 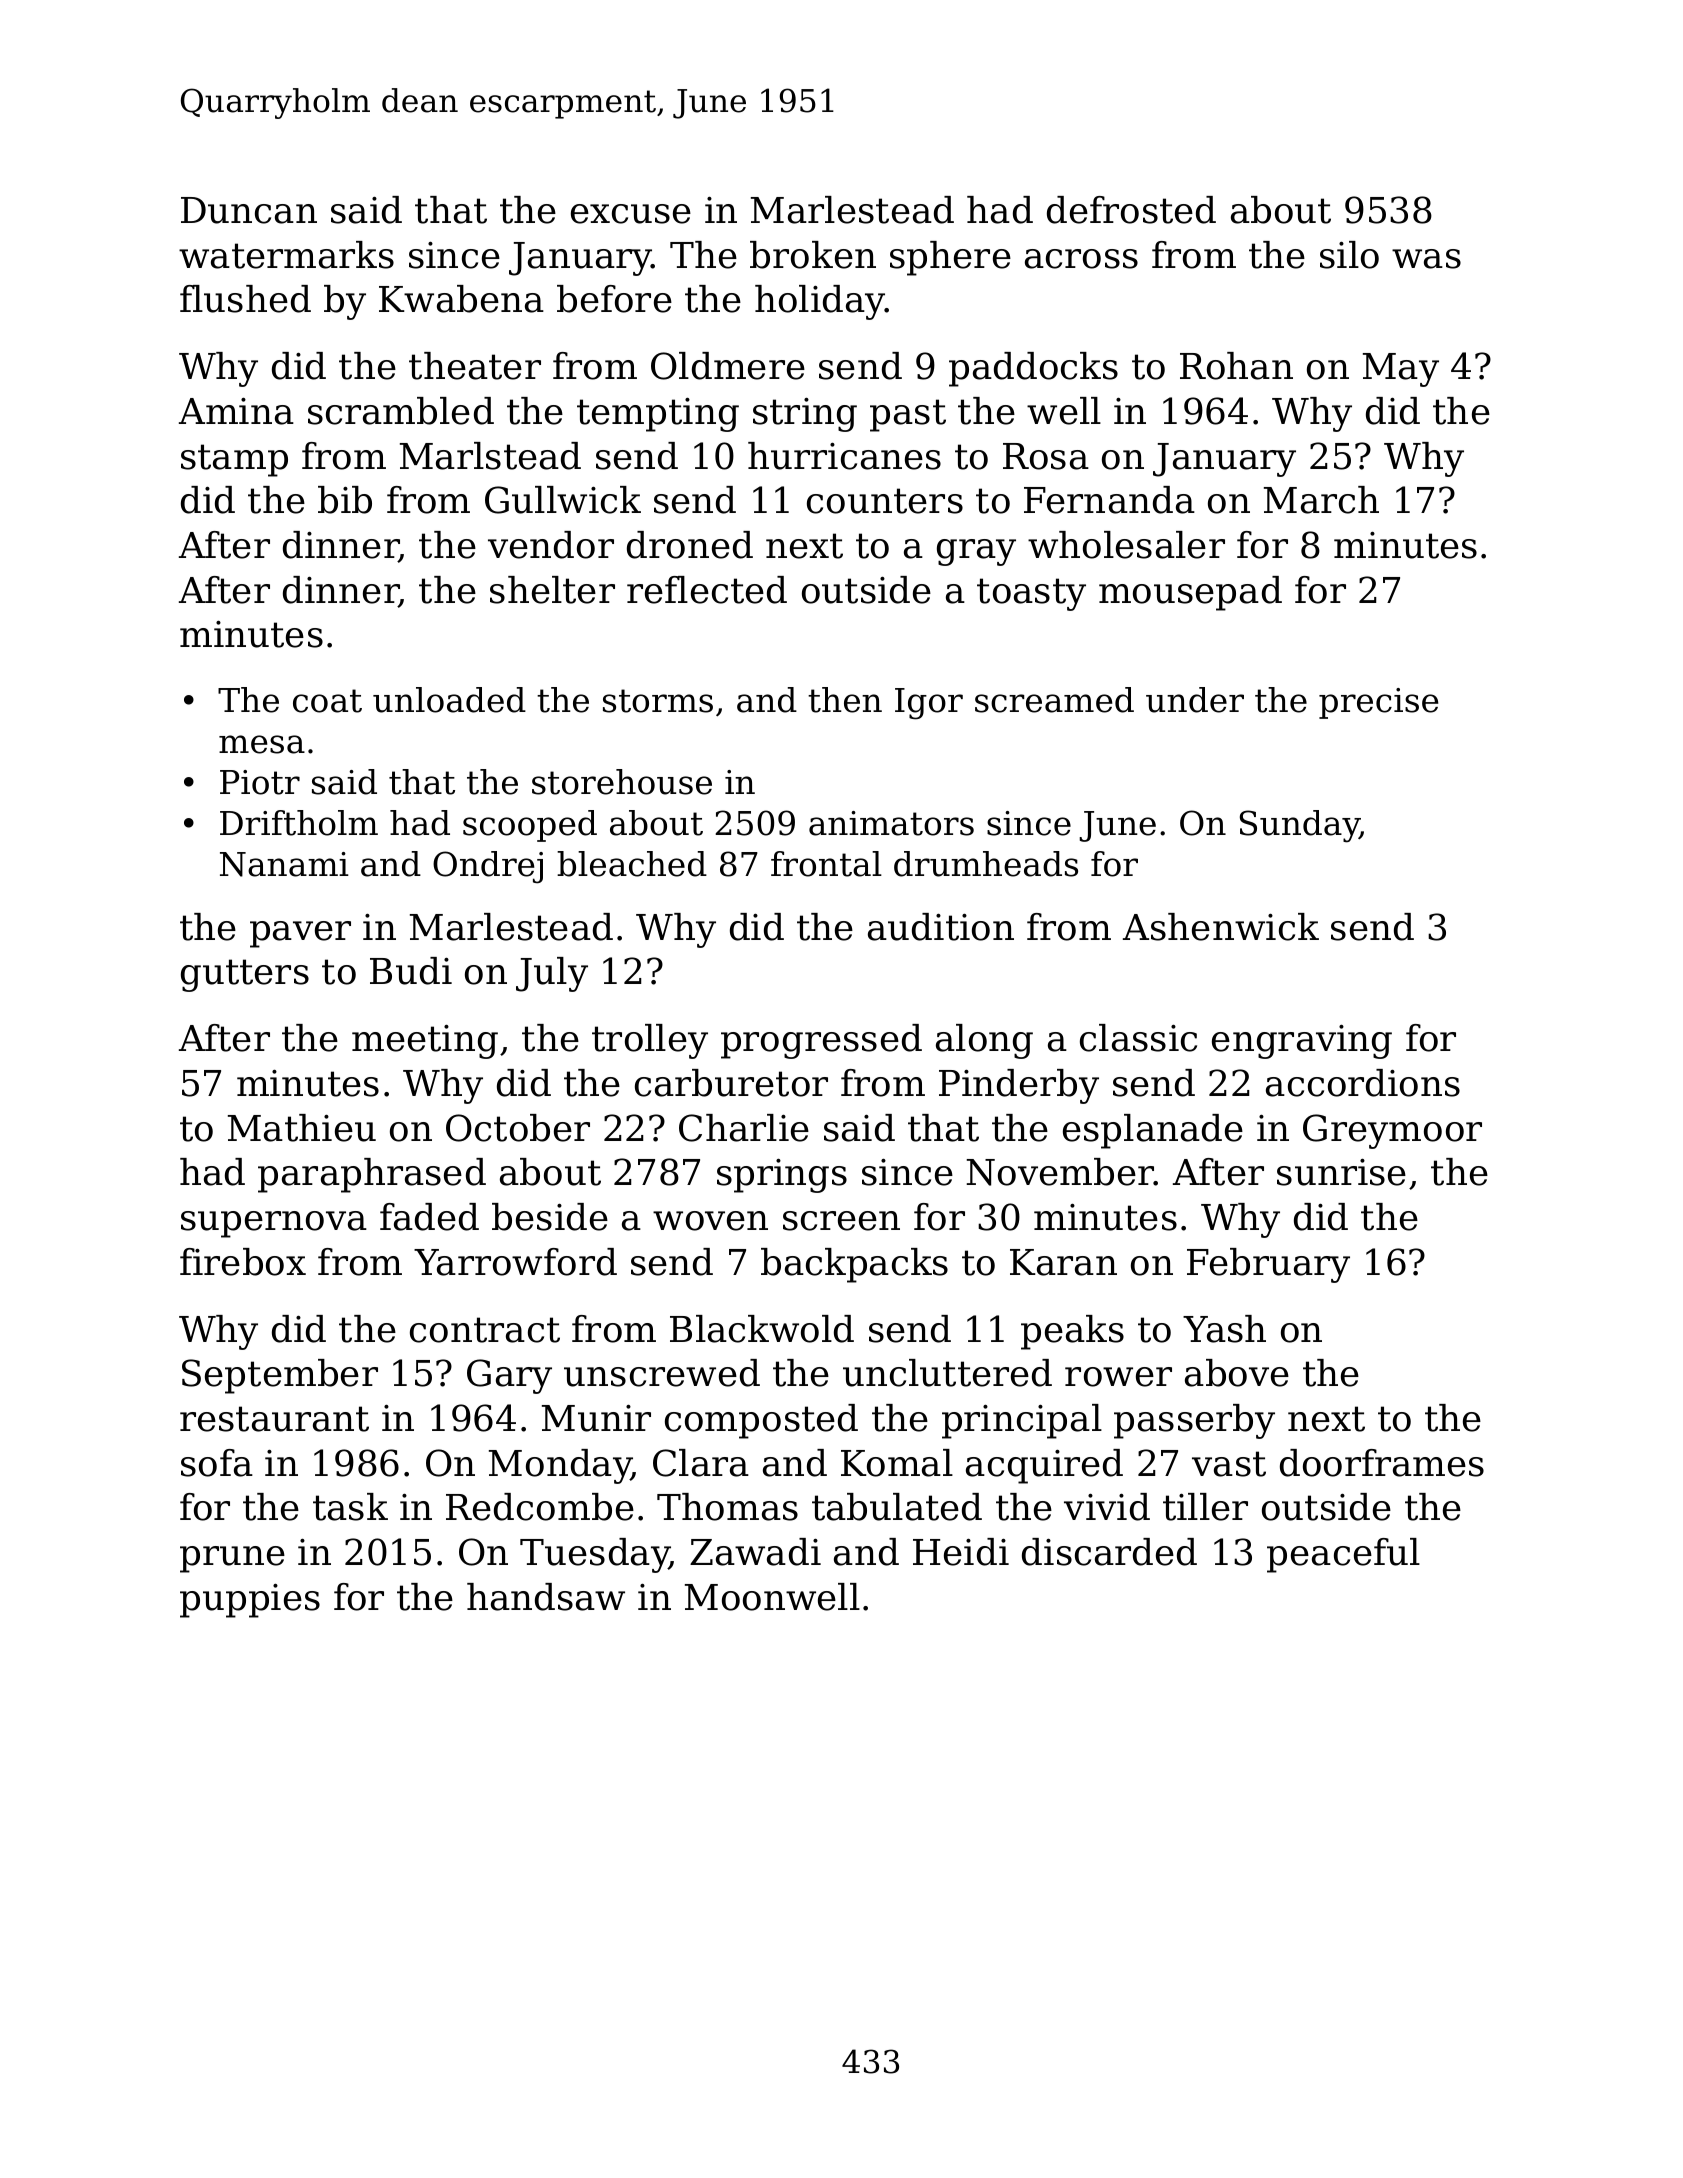 What do you see at coordinates (941, 927) in the image?
I see `audition` at bounding box center [941, 927].
